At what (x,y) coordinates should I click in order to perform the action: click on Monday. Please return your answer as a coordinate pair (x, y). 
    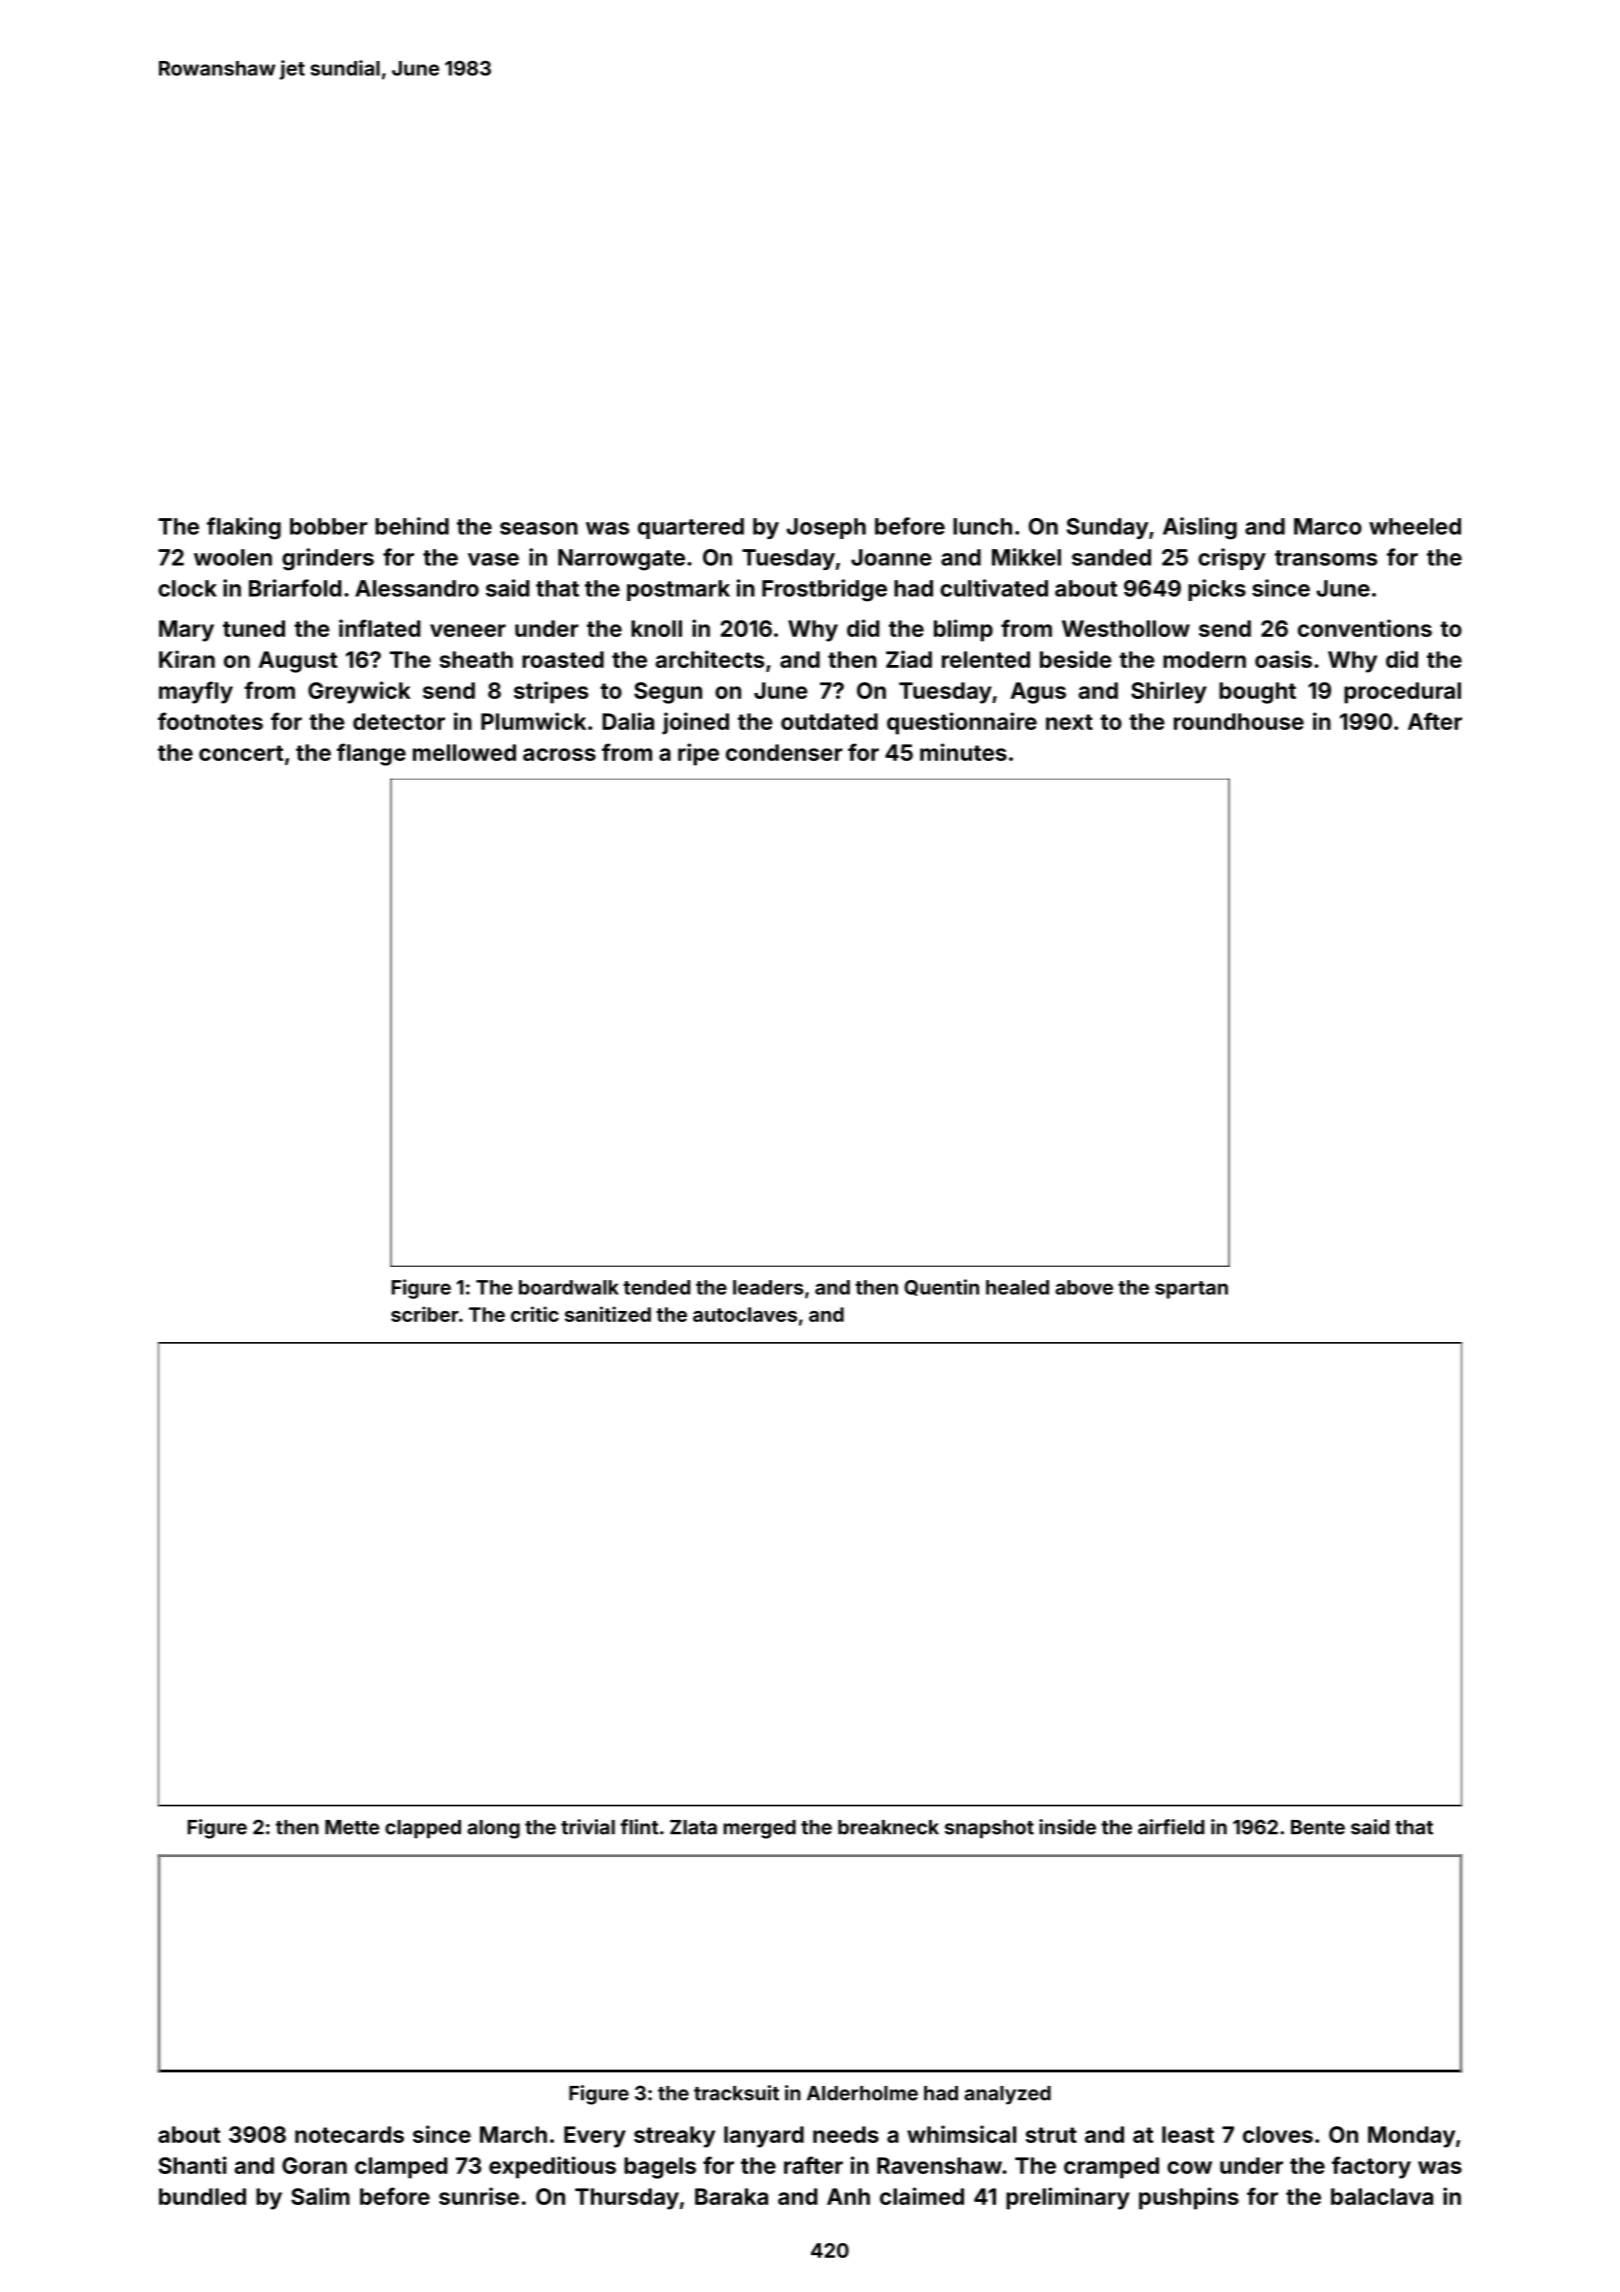
    Looking at the image, I should click on (1411, 2137).
